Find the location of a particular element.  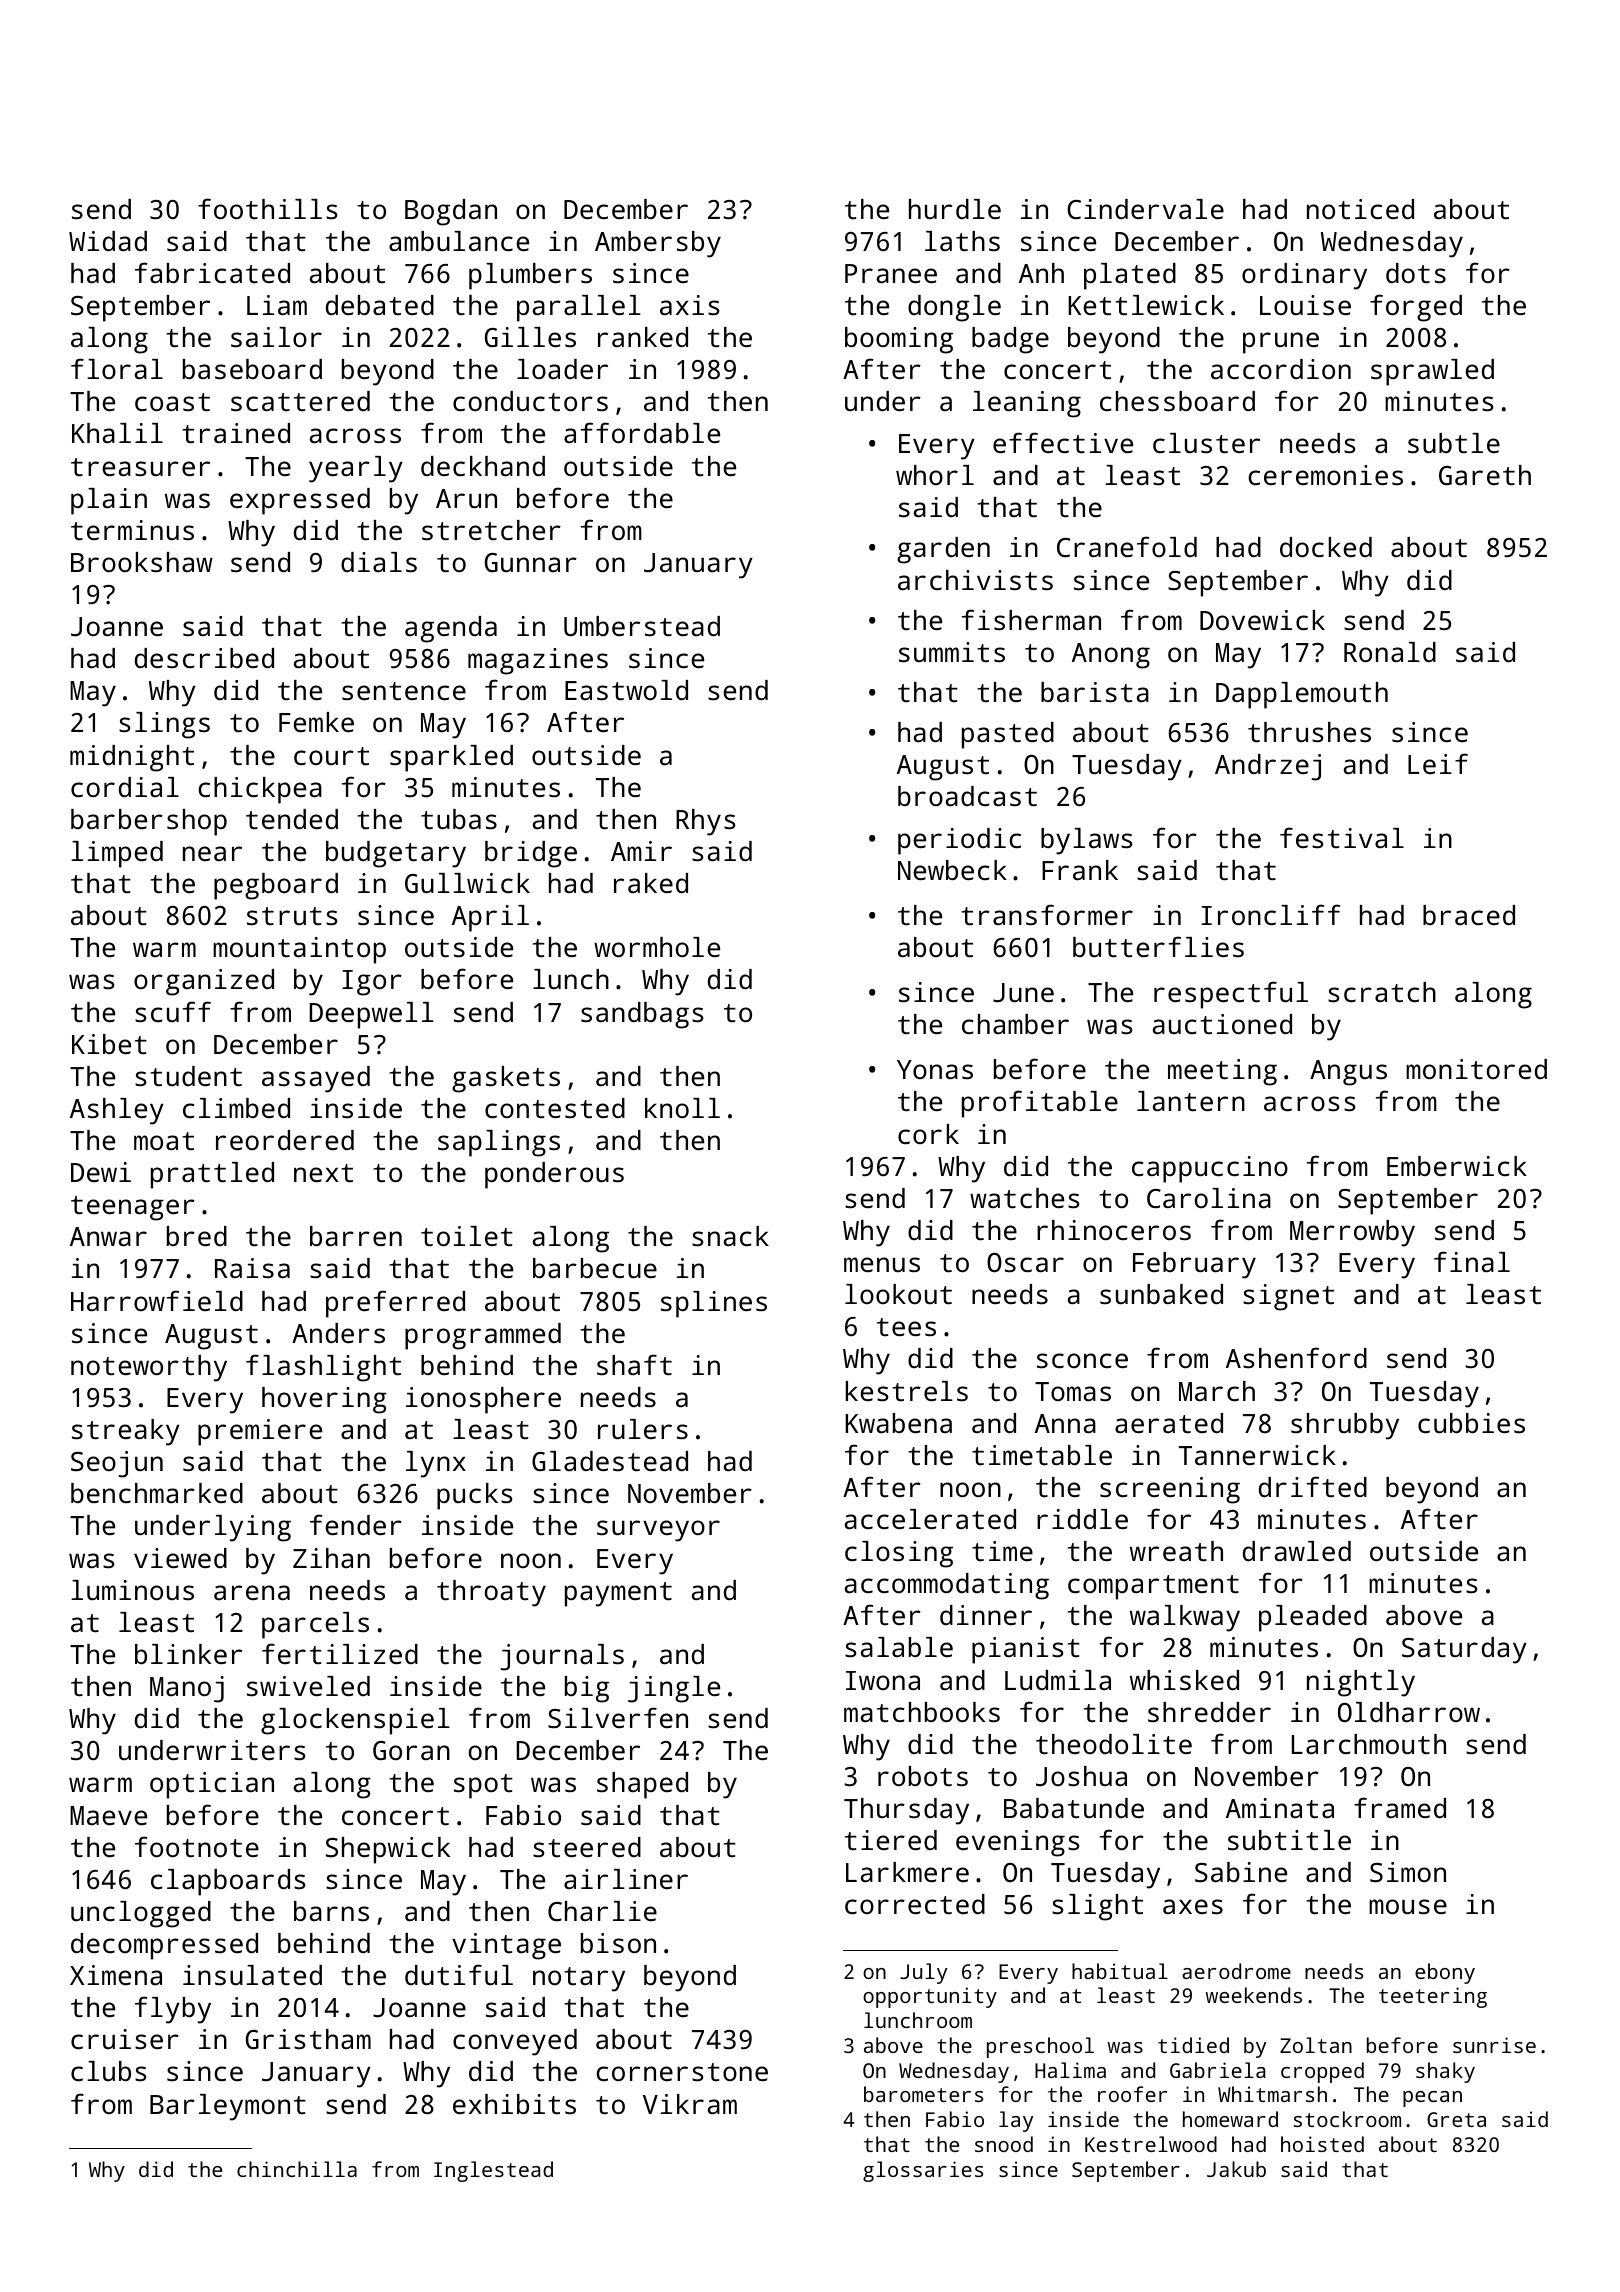

luminous is located at coordinates (132, 1590).
